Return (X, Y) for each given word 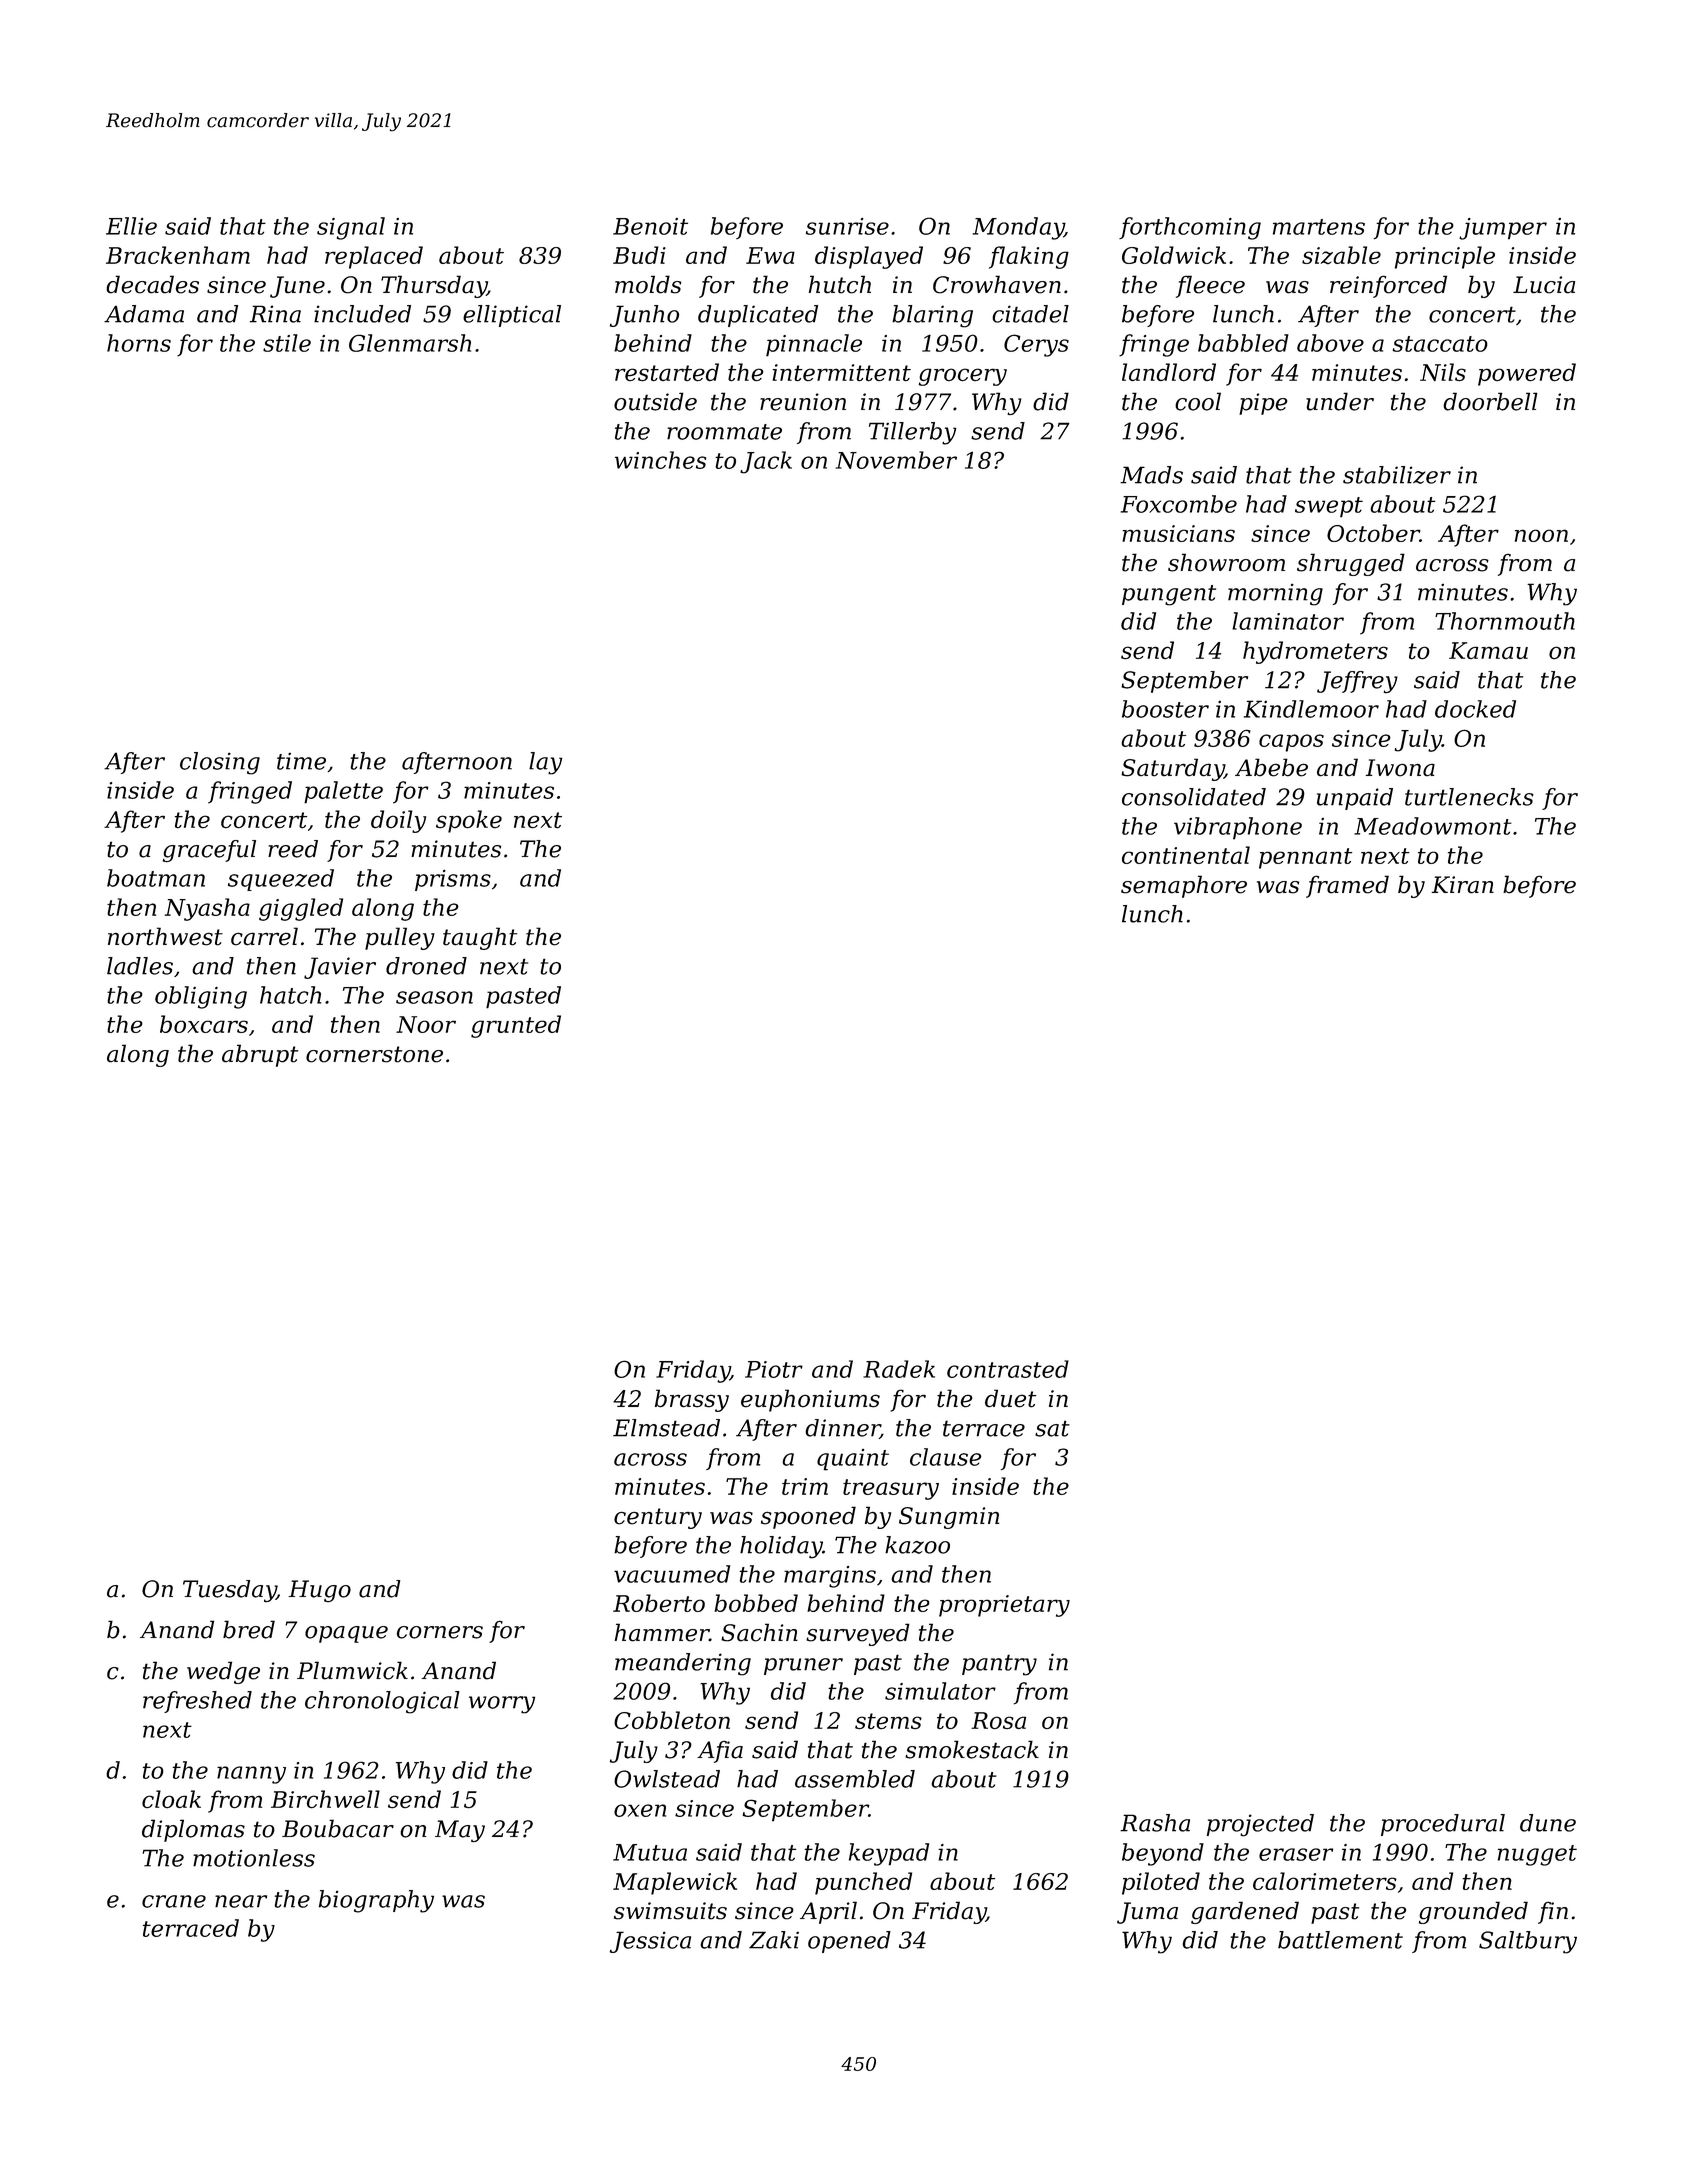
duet (1010, 1398)
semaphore (1184, 886)
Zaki (774, 1940)
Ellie (131, 226)
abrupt (260, 1055)
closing (220, 763)
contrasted (1008, 1369)
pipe (1263, 404)
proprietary (1004, 1606)
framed (1347, 886)
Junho (644, 316)
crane (174, 1901)
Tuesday (229, 1591)
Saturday (1172, 769)
